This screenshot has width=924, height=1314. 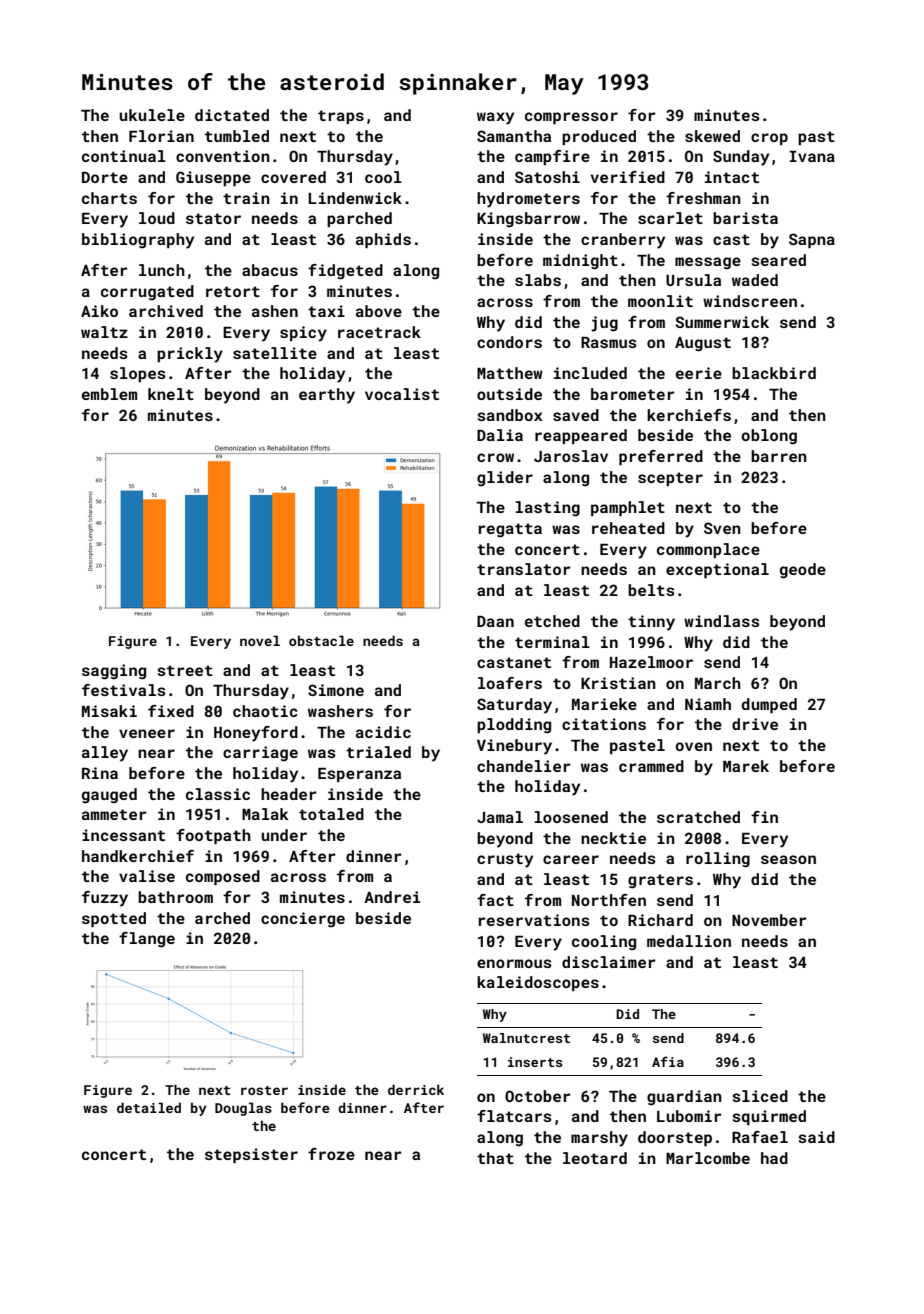 I want to click on ukulele, so click(x=152, y=115).
